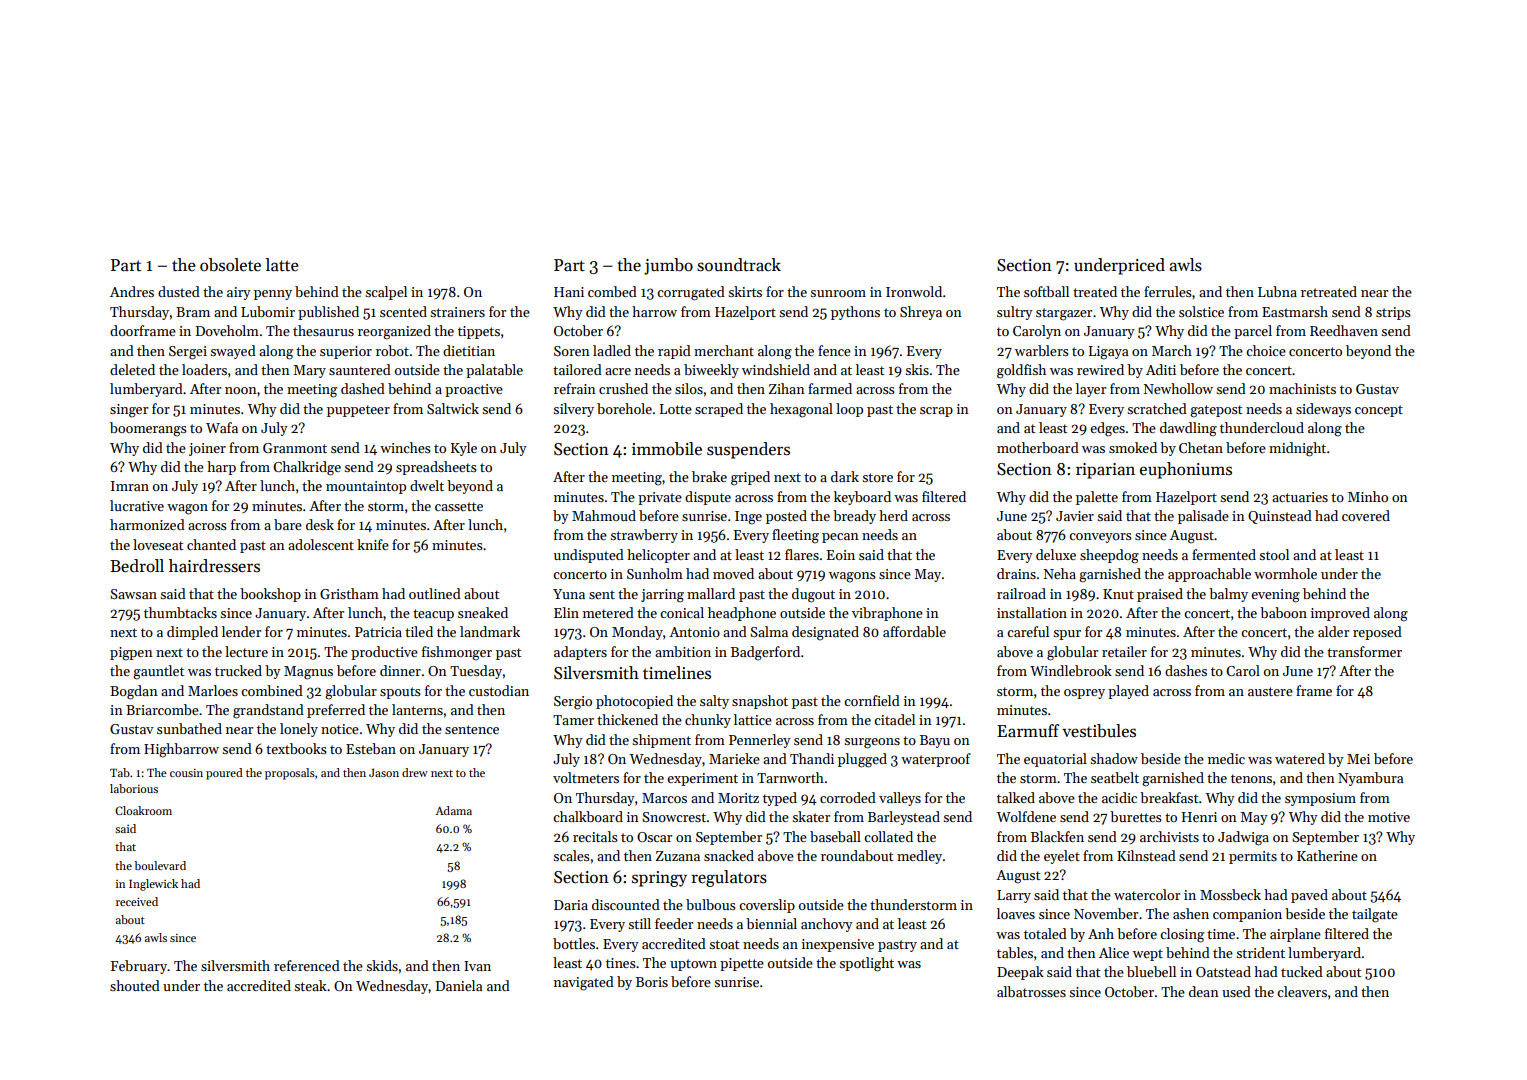  What do you see at coordinates (307, 965) in the screenshot?
I see `referenced` at bounding box center [307, 965].
